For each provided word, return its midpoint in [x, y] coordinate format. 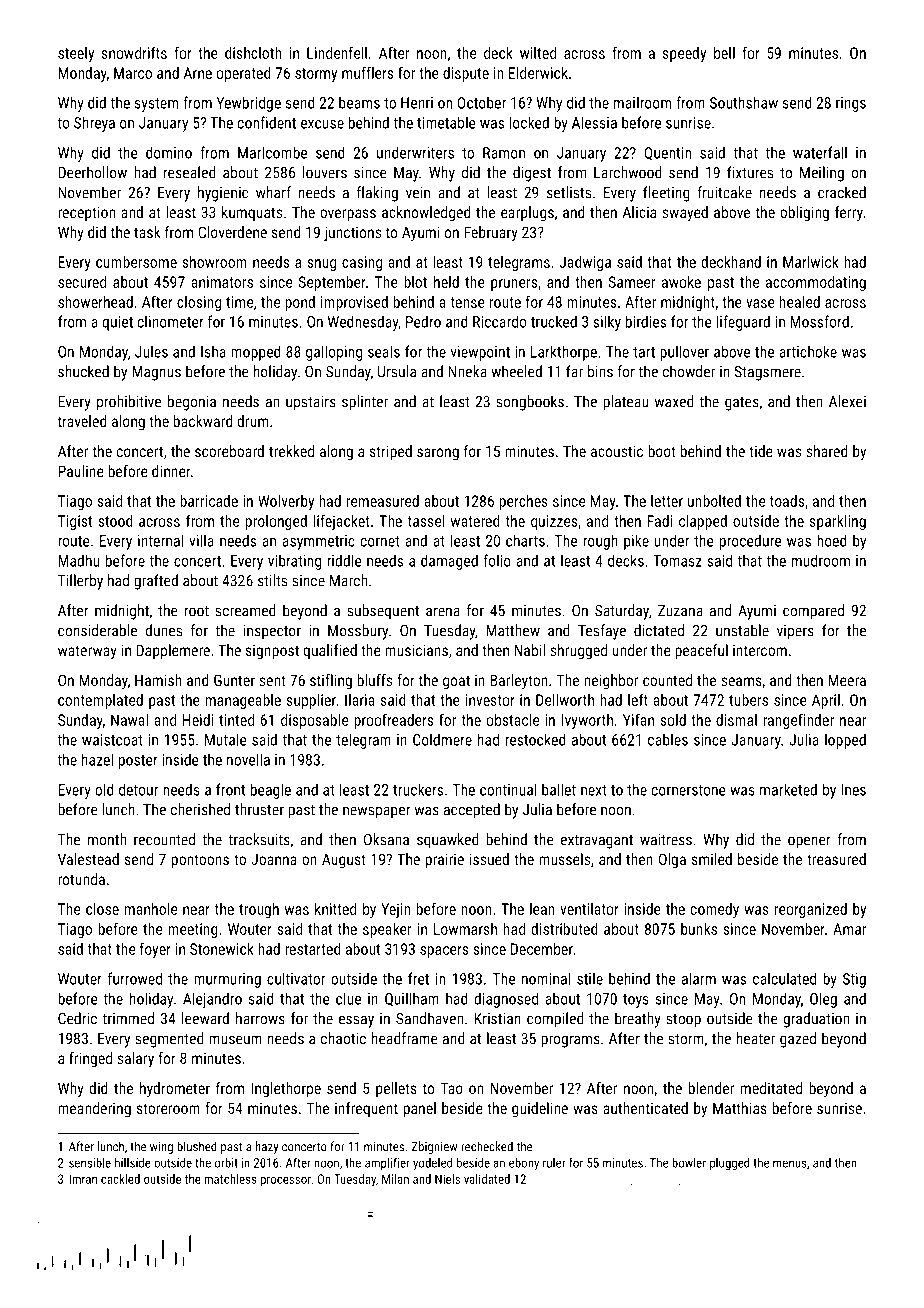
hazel [97, 759]
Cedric [77, 1018]
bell [724, 53]
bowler [689, 1163]
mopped [256, 353]
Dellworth [565, 700]
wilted [538, 53]
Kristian [497, 1019]
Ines [853, 790]
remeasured [382, 501]
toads [787, 501]
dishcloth [253, 53]
